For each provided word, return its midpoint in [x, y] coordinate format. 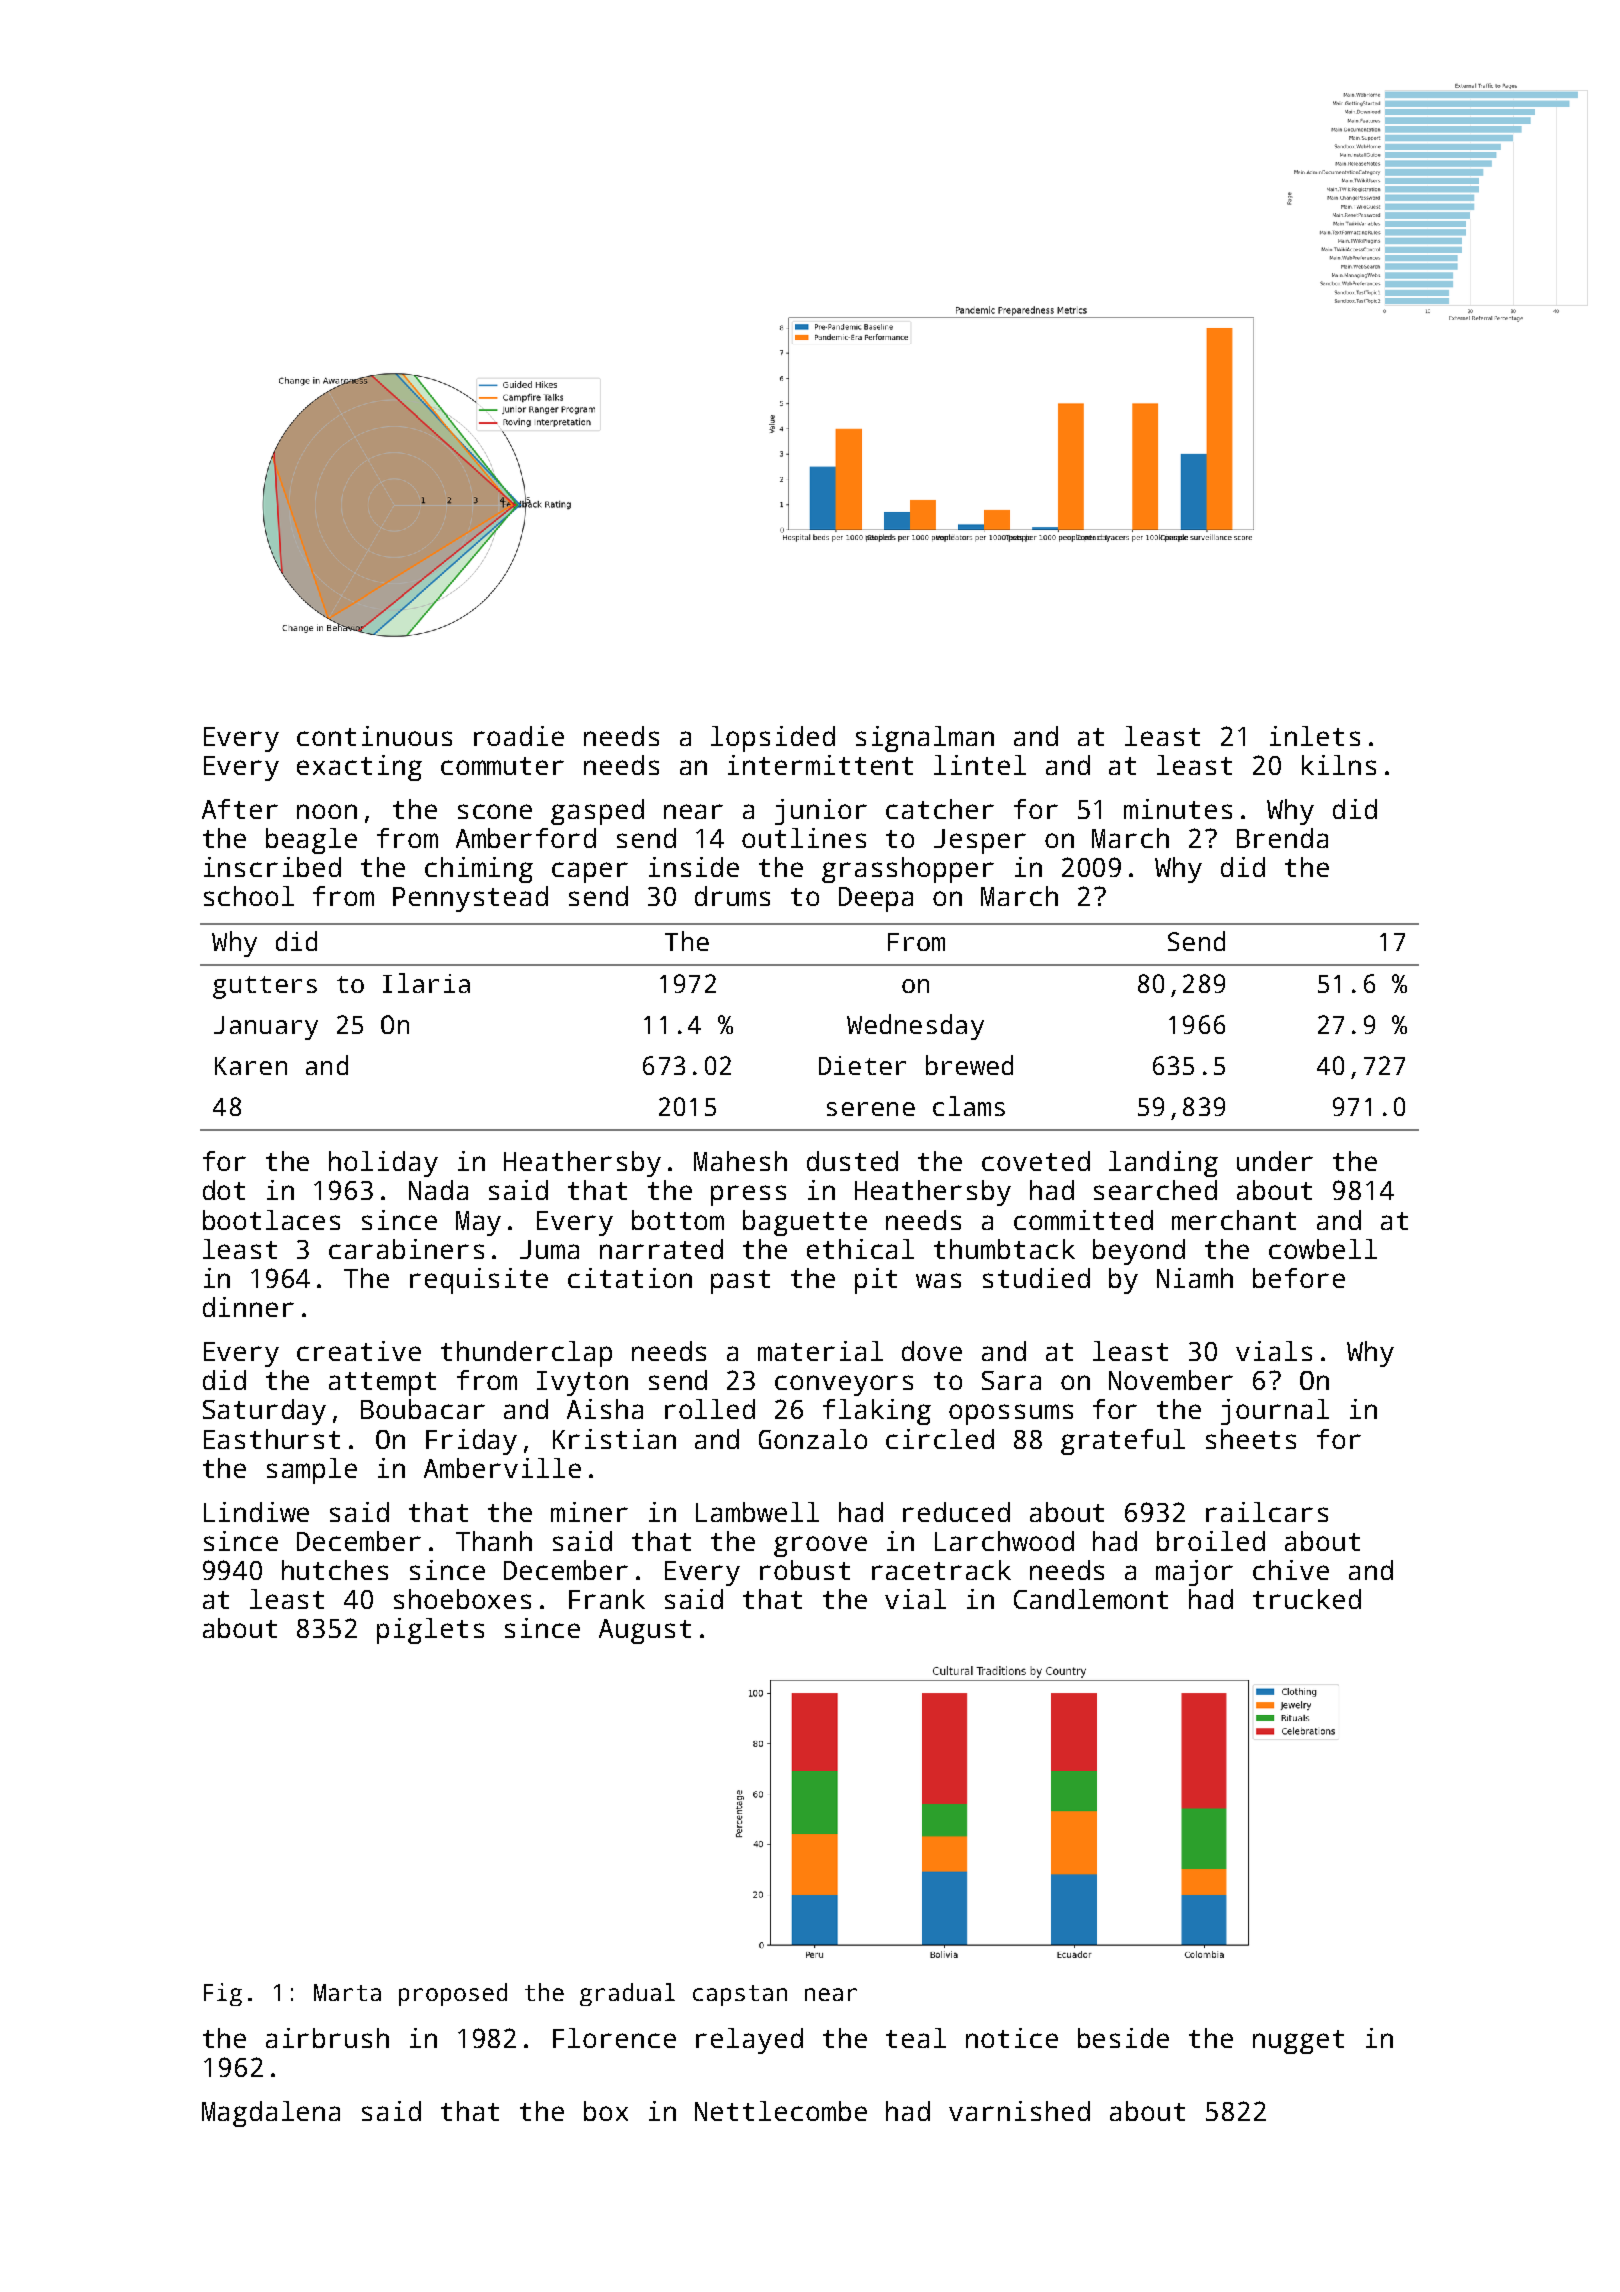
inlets [1315, 736]
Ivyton [582, 1383]
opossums [1011, 1414]
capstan [740, 1995]
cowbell [1323, 1249]
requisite [479, 1281]
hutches [335, 1570]
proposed [453, 1994]
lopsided [773, 739]
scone [495, 811]
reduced [956, 1512]
